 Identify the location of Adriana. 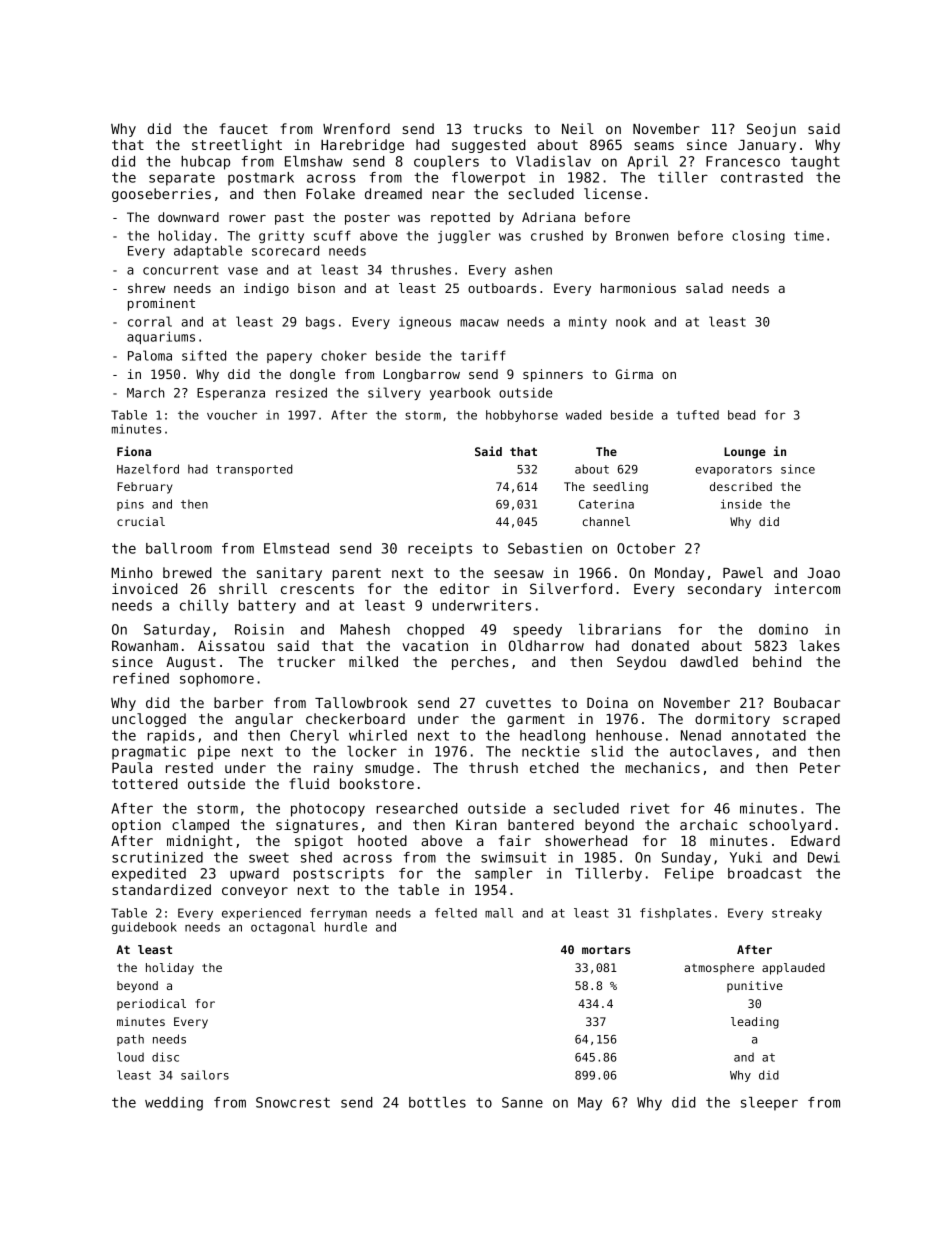
(548, 217).
